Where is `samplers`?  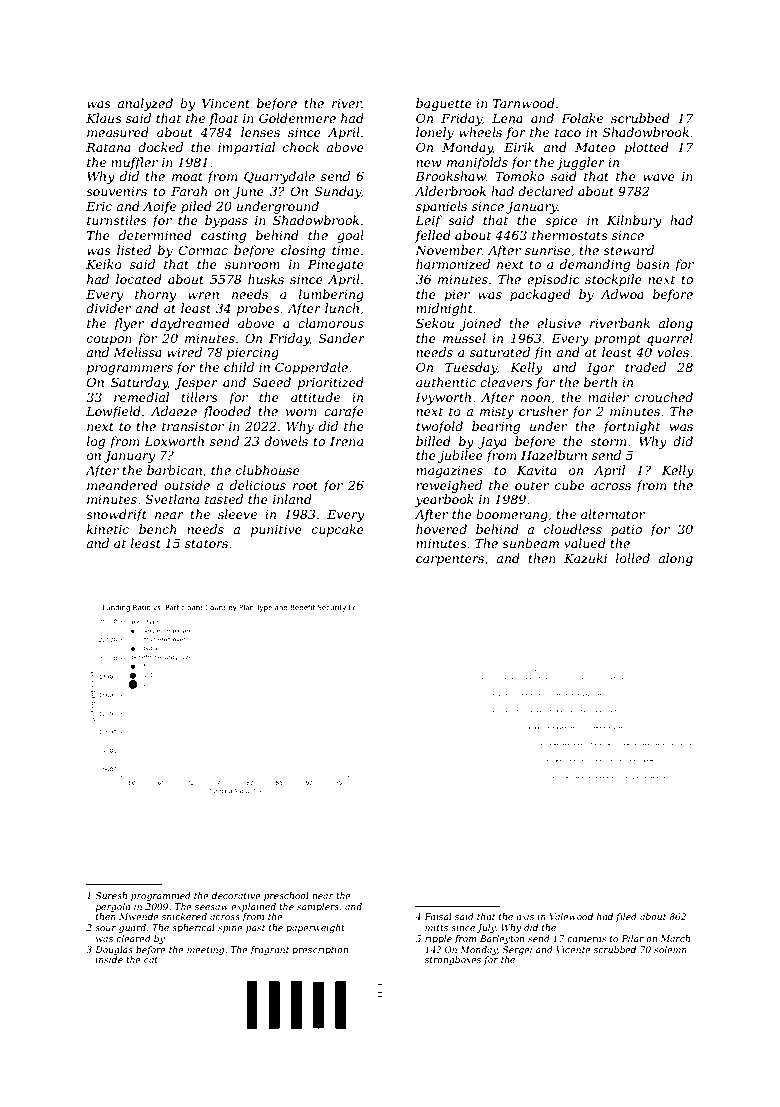 samplers is located at coordinates (318, 907).
